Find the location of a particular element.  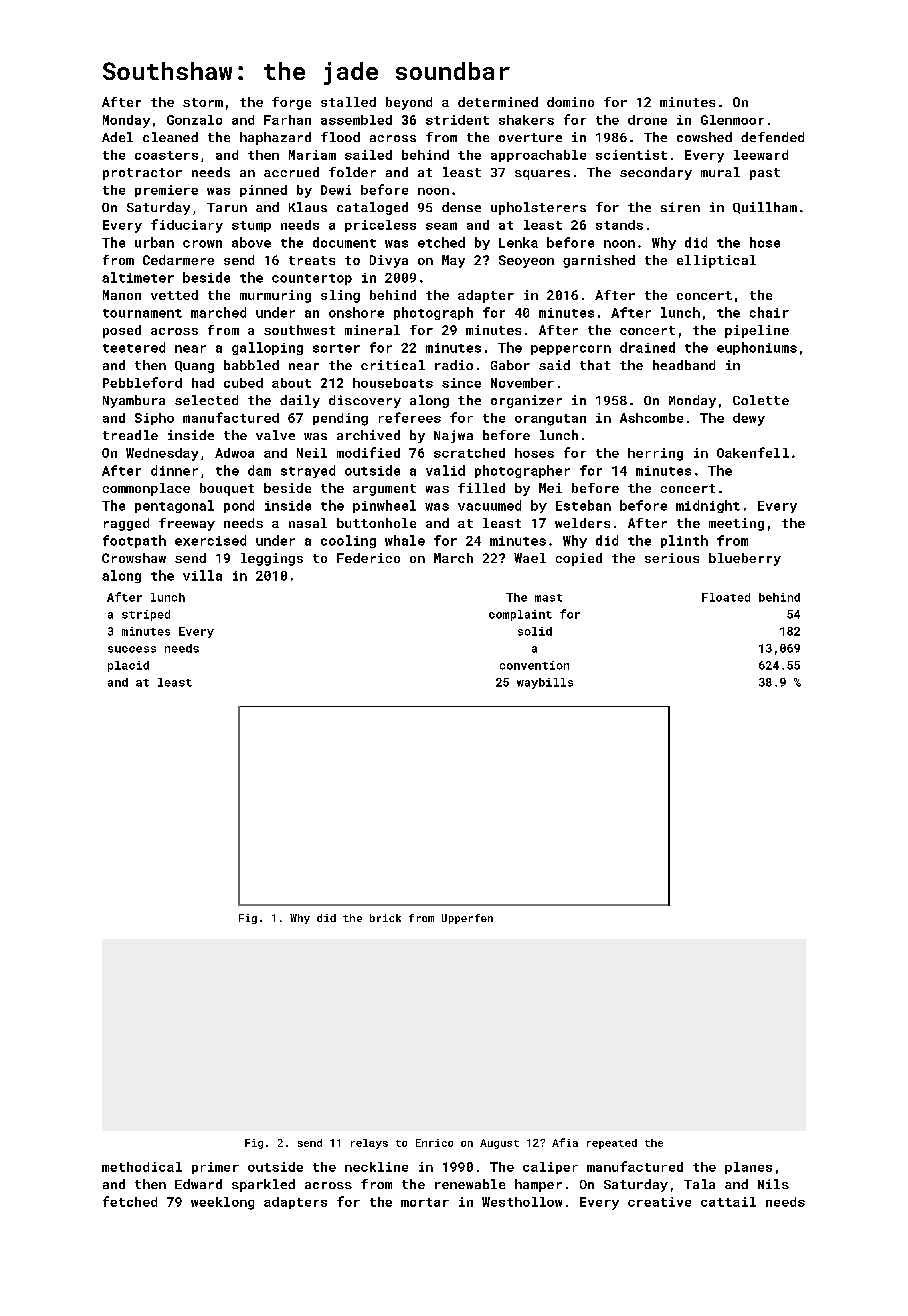

drone is located at coordinates (647, 120).
